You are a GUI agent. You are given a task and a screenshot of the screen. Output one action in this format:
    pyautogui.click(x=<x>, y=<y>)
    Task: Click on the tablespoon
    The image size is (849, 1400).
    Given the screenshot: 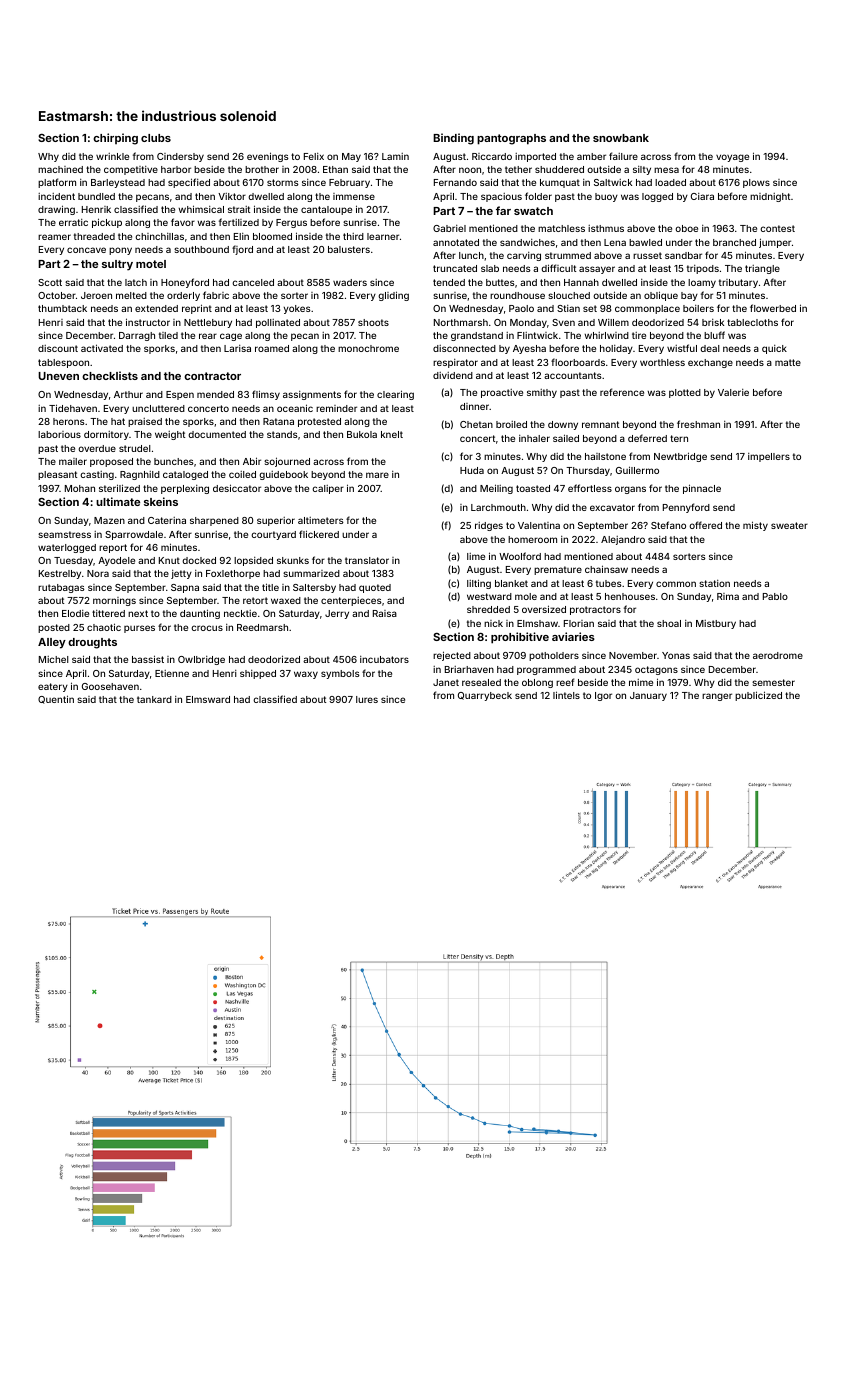 What is the action you would take?
    pyautogui.click(x=63, y=363)
